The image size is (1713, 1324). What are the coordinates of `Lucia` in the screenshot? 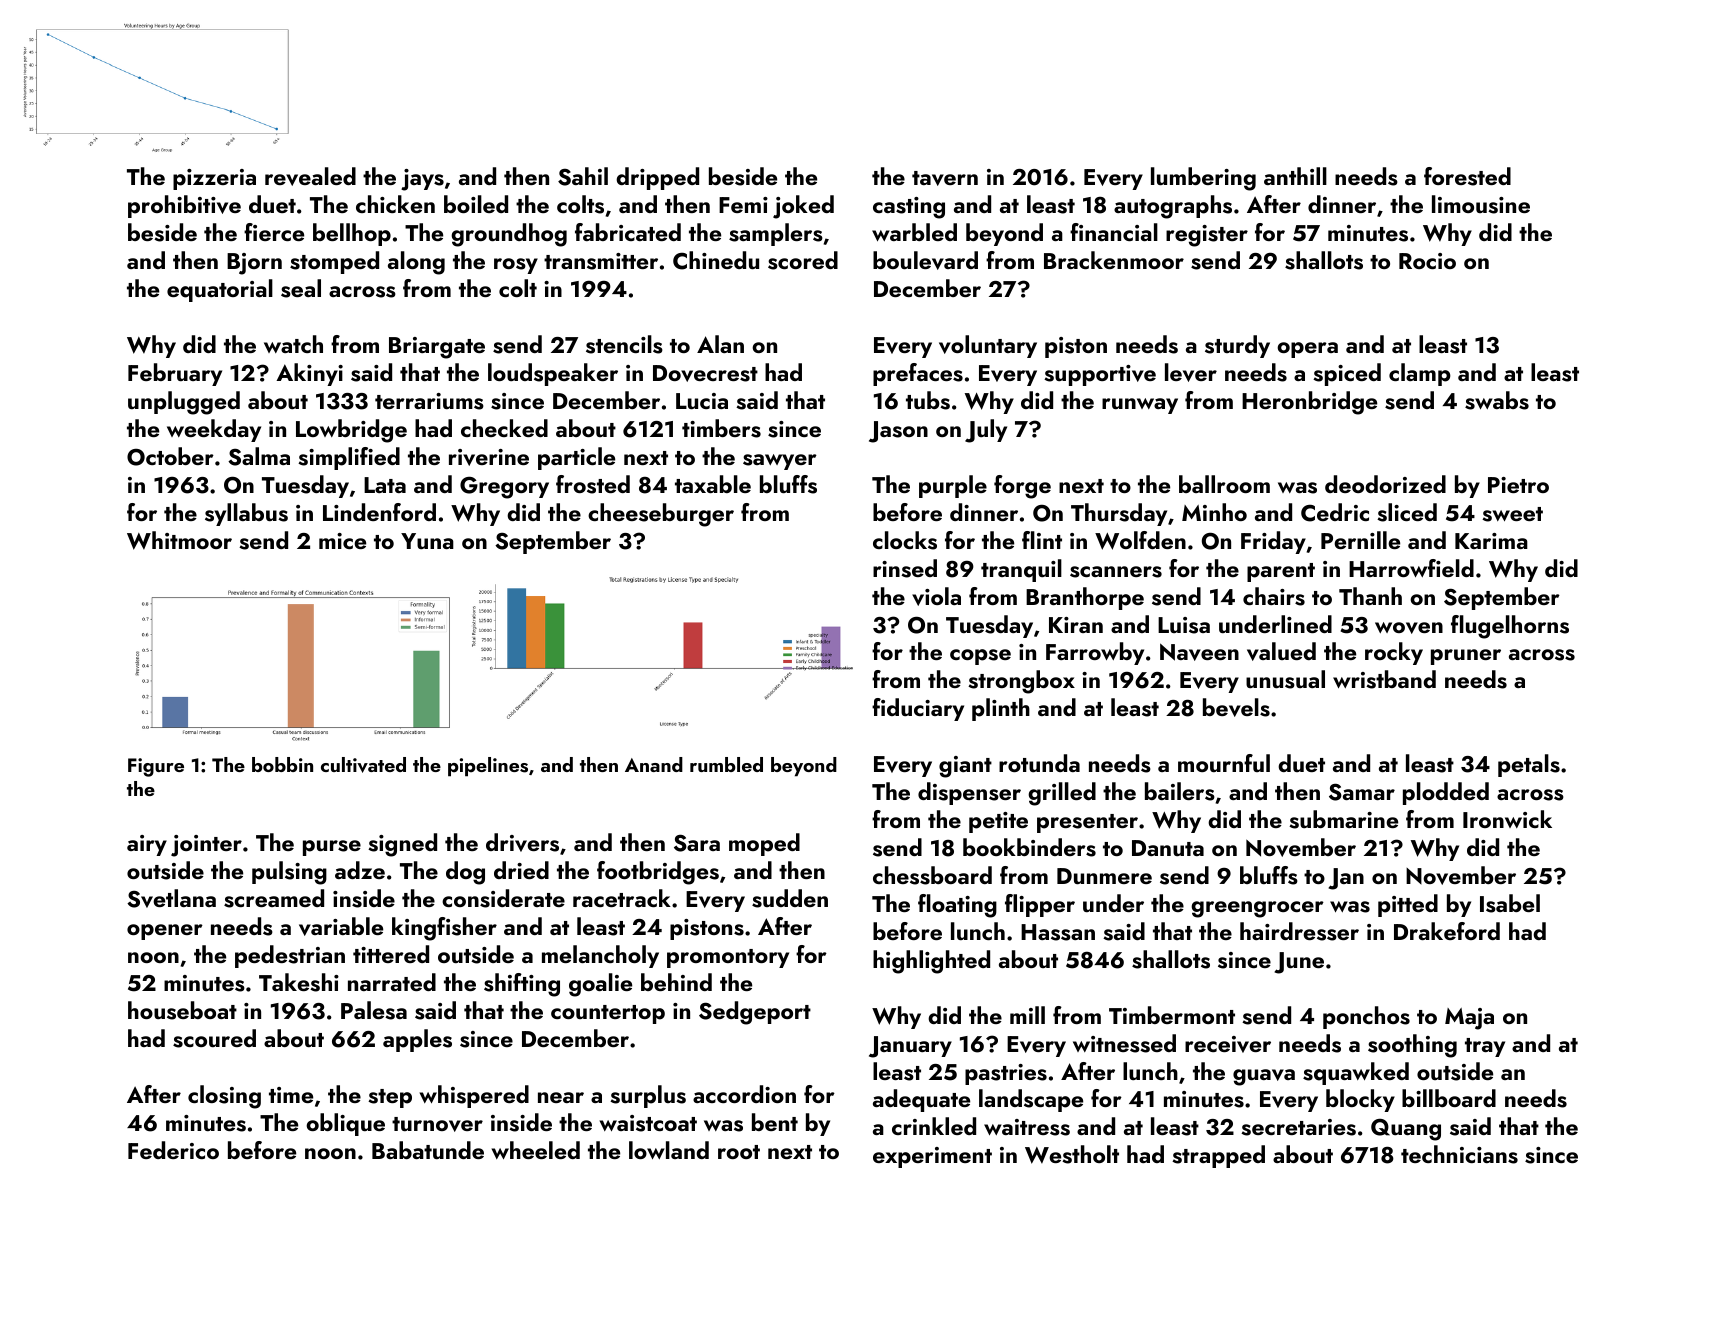 It's located at (702, 401).
